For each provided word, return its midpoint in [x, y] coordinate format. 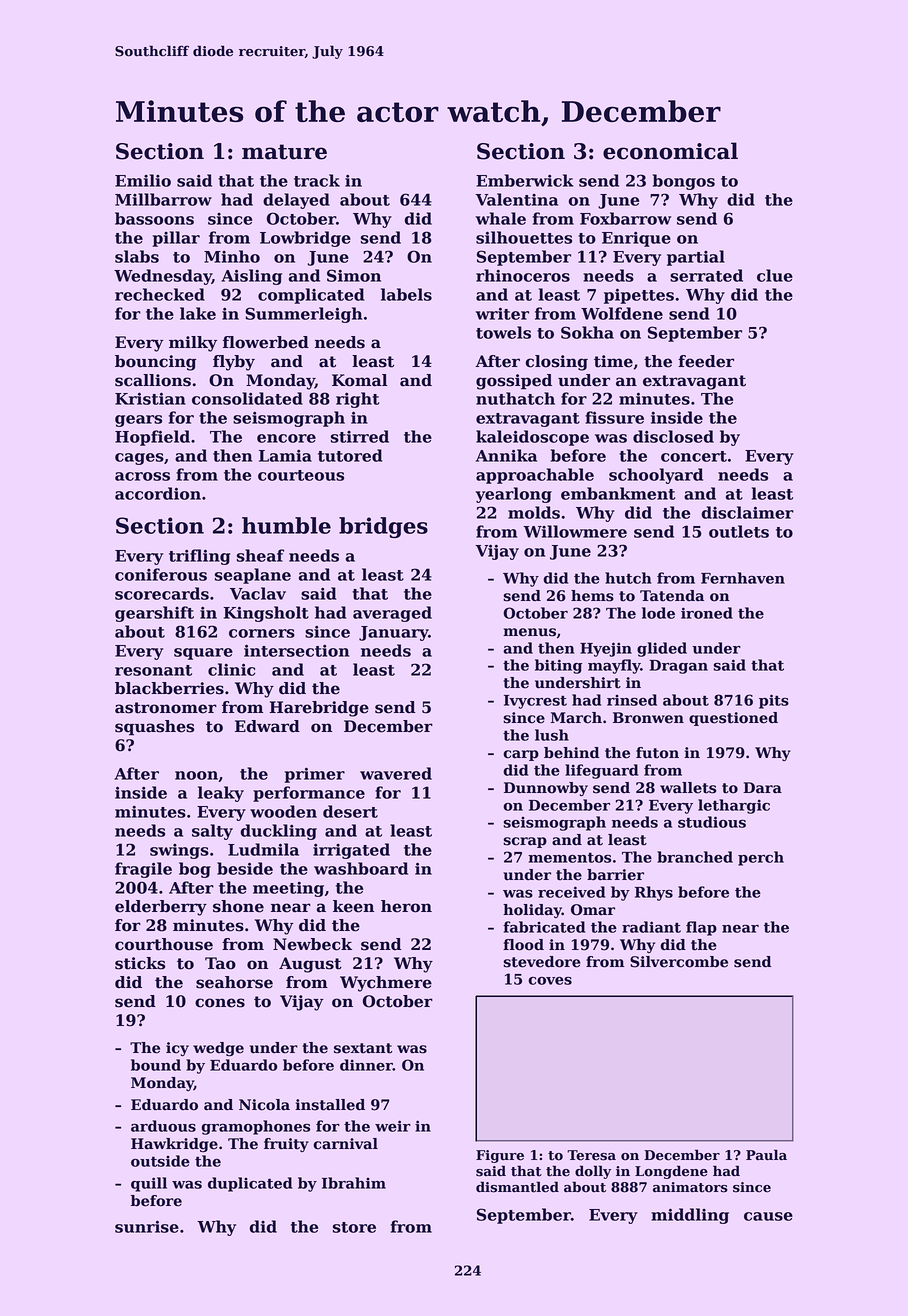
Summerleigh [303, 315]
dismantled [517, 1187]
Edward [267, 726]
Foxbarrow [625, 218]
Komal [359, 380]
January [393, 633]
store [354, 1227]
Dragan [678, 667]
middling [690, 1216]
